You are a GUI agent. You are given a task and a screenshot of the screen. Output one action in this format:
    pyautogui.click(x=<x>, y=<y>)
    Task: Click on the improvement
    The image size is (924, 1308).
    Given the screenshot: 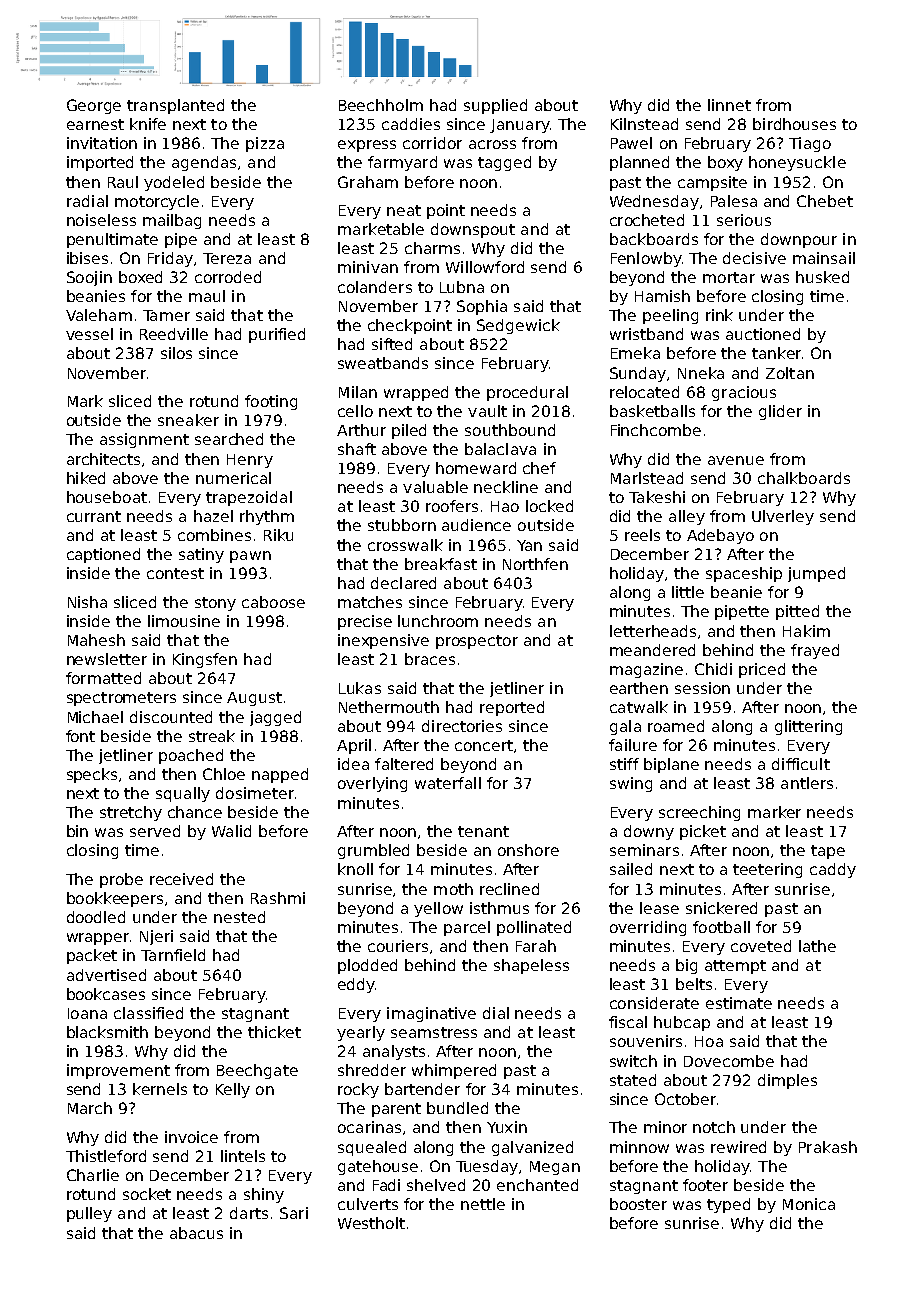 What is the action you would take?
    pyautogui.click(x=118, y=1071)
